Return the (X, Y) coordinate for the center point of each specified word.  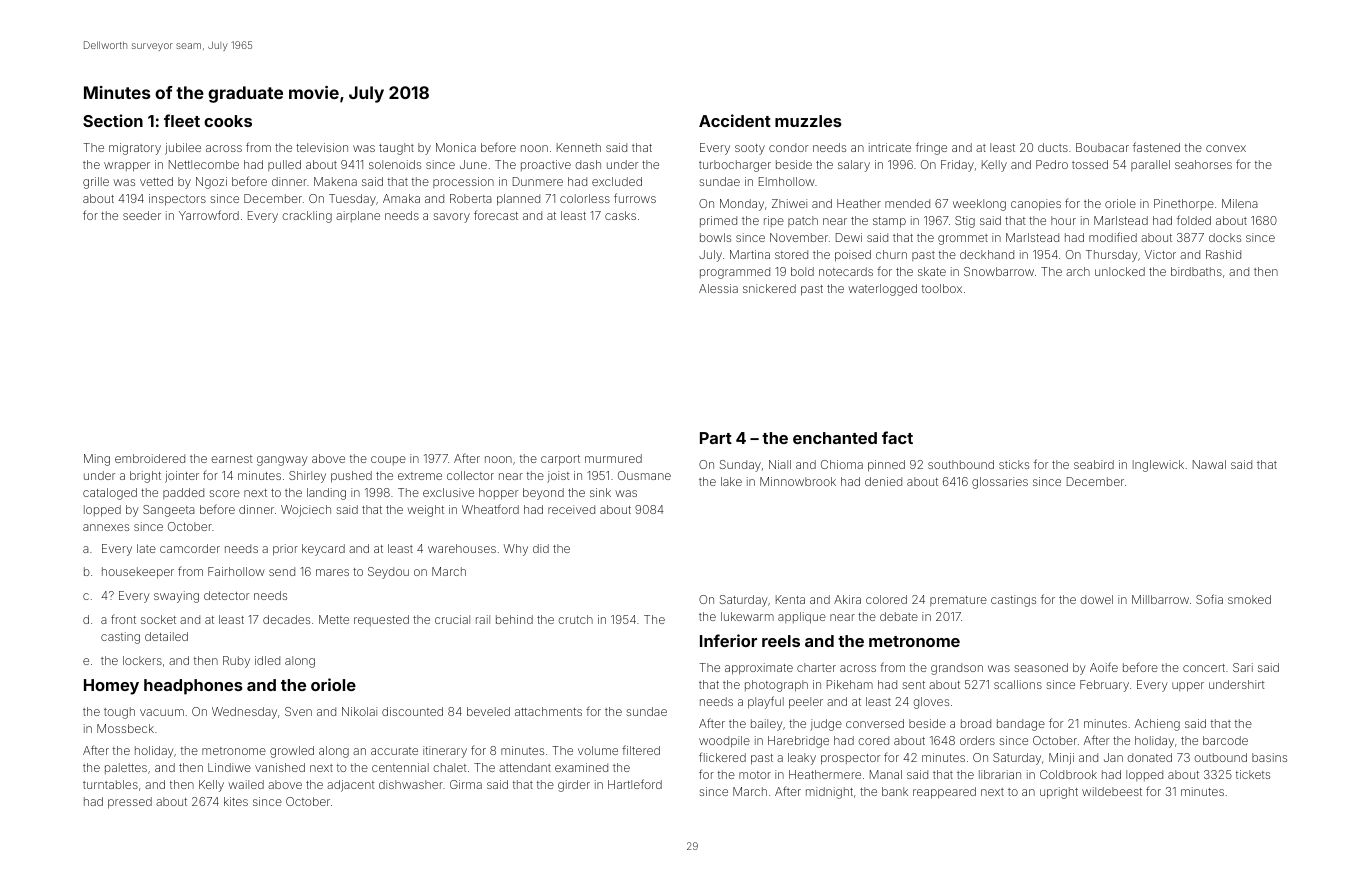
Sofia (1209, 599)
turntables (110, 784)
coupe (388, 460)
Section (113, 120)
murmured (613, 458)
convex (1226, 148)
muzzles (808, 121)
